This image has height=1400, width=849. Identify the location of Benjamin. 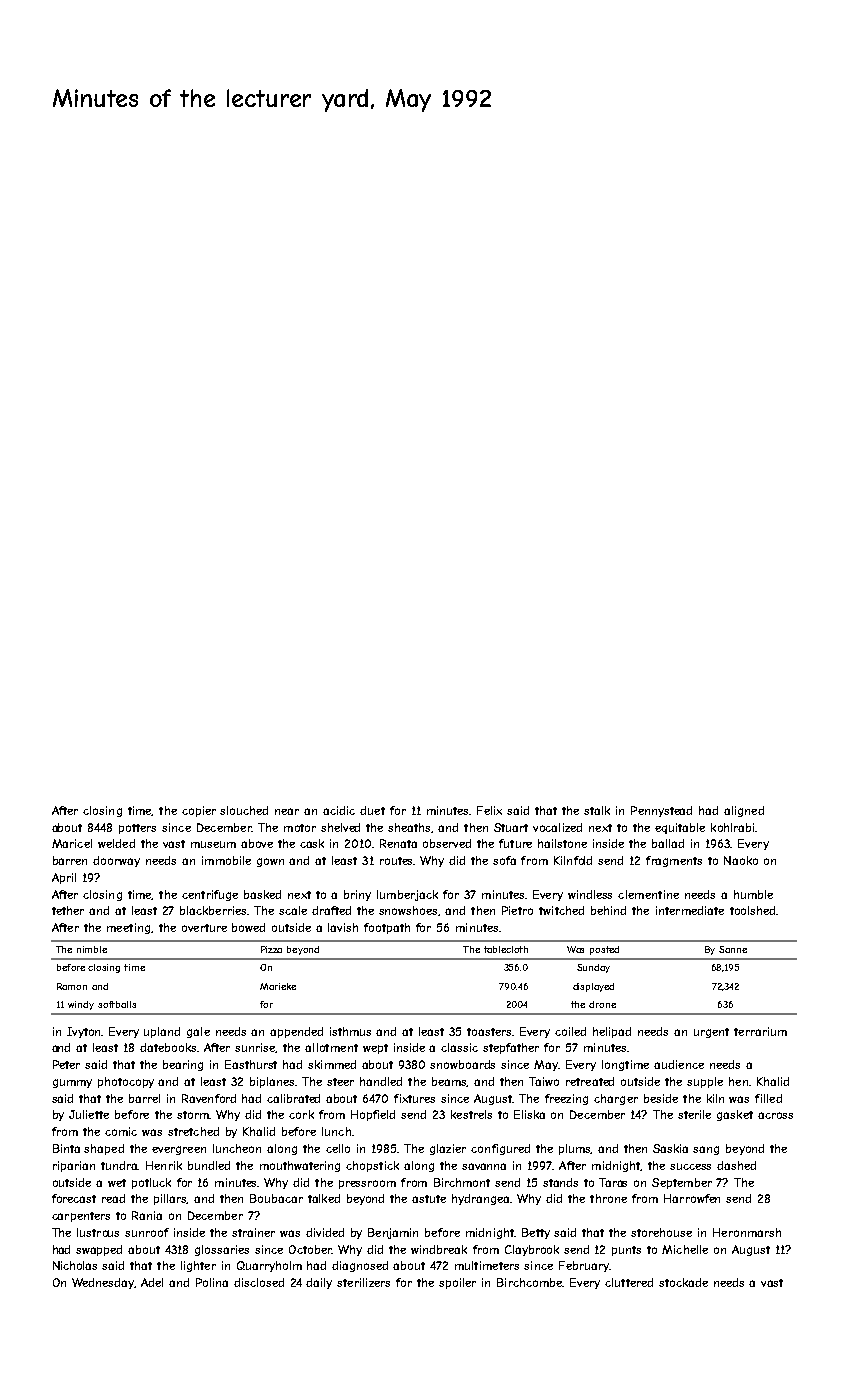
(393, 1233).
